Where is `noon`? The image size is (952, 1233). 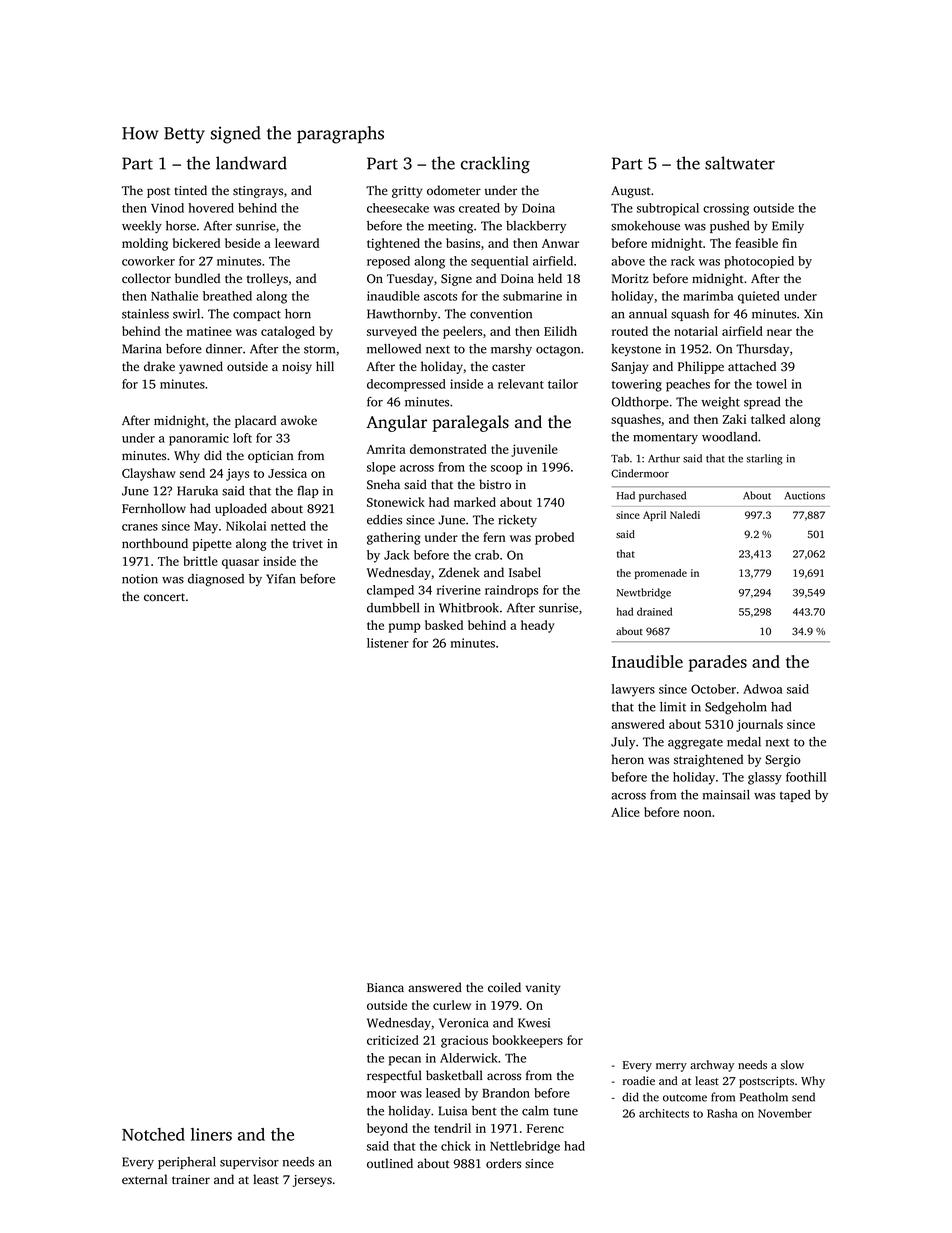
noon is located at coordinates (697, 813).
